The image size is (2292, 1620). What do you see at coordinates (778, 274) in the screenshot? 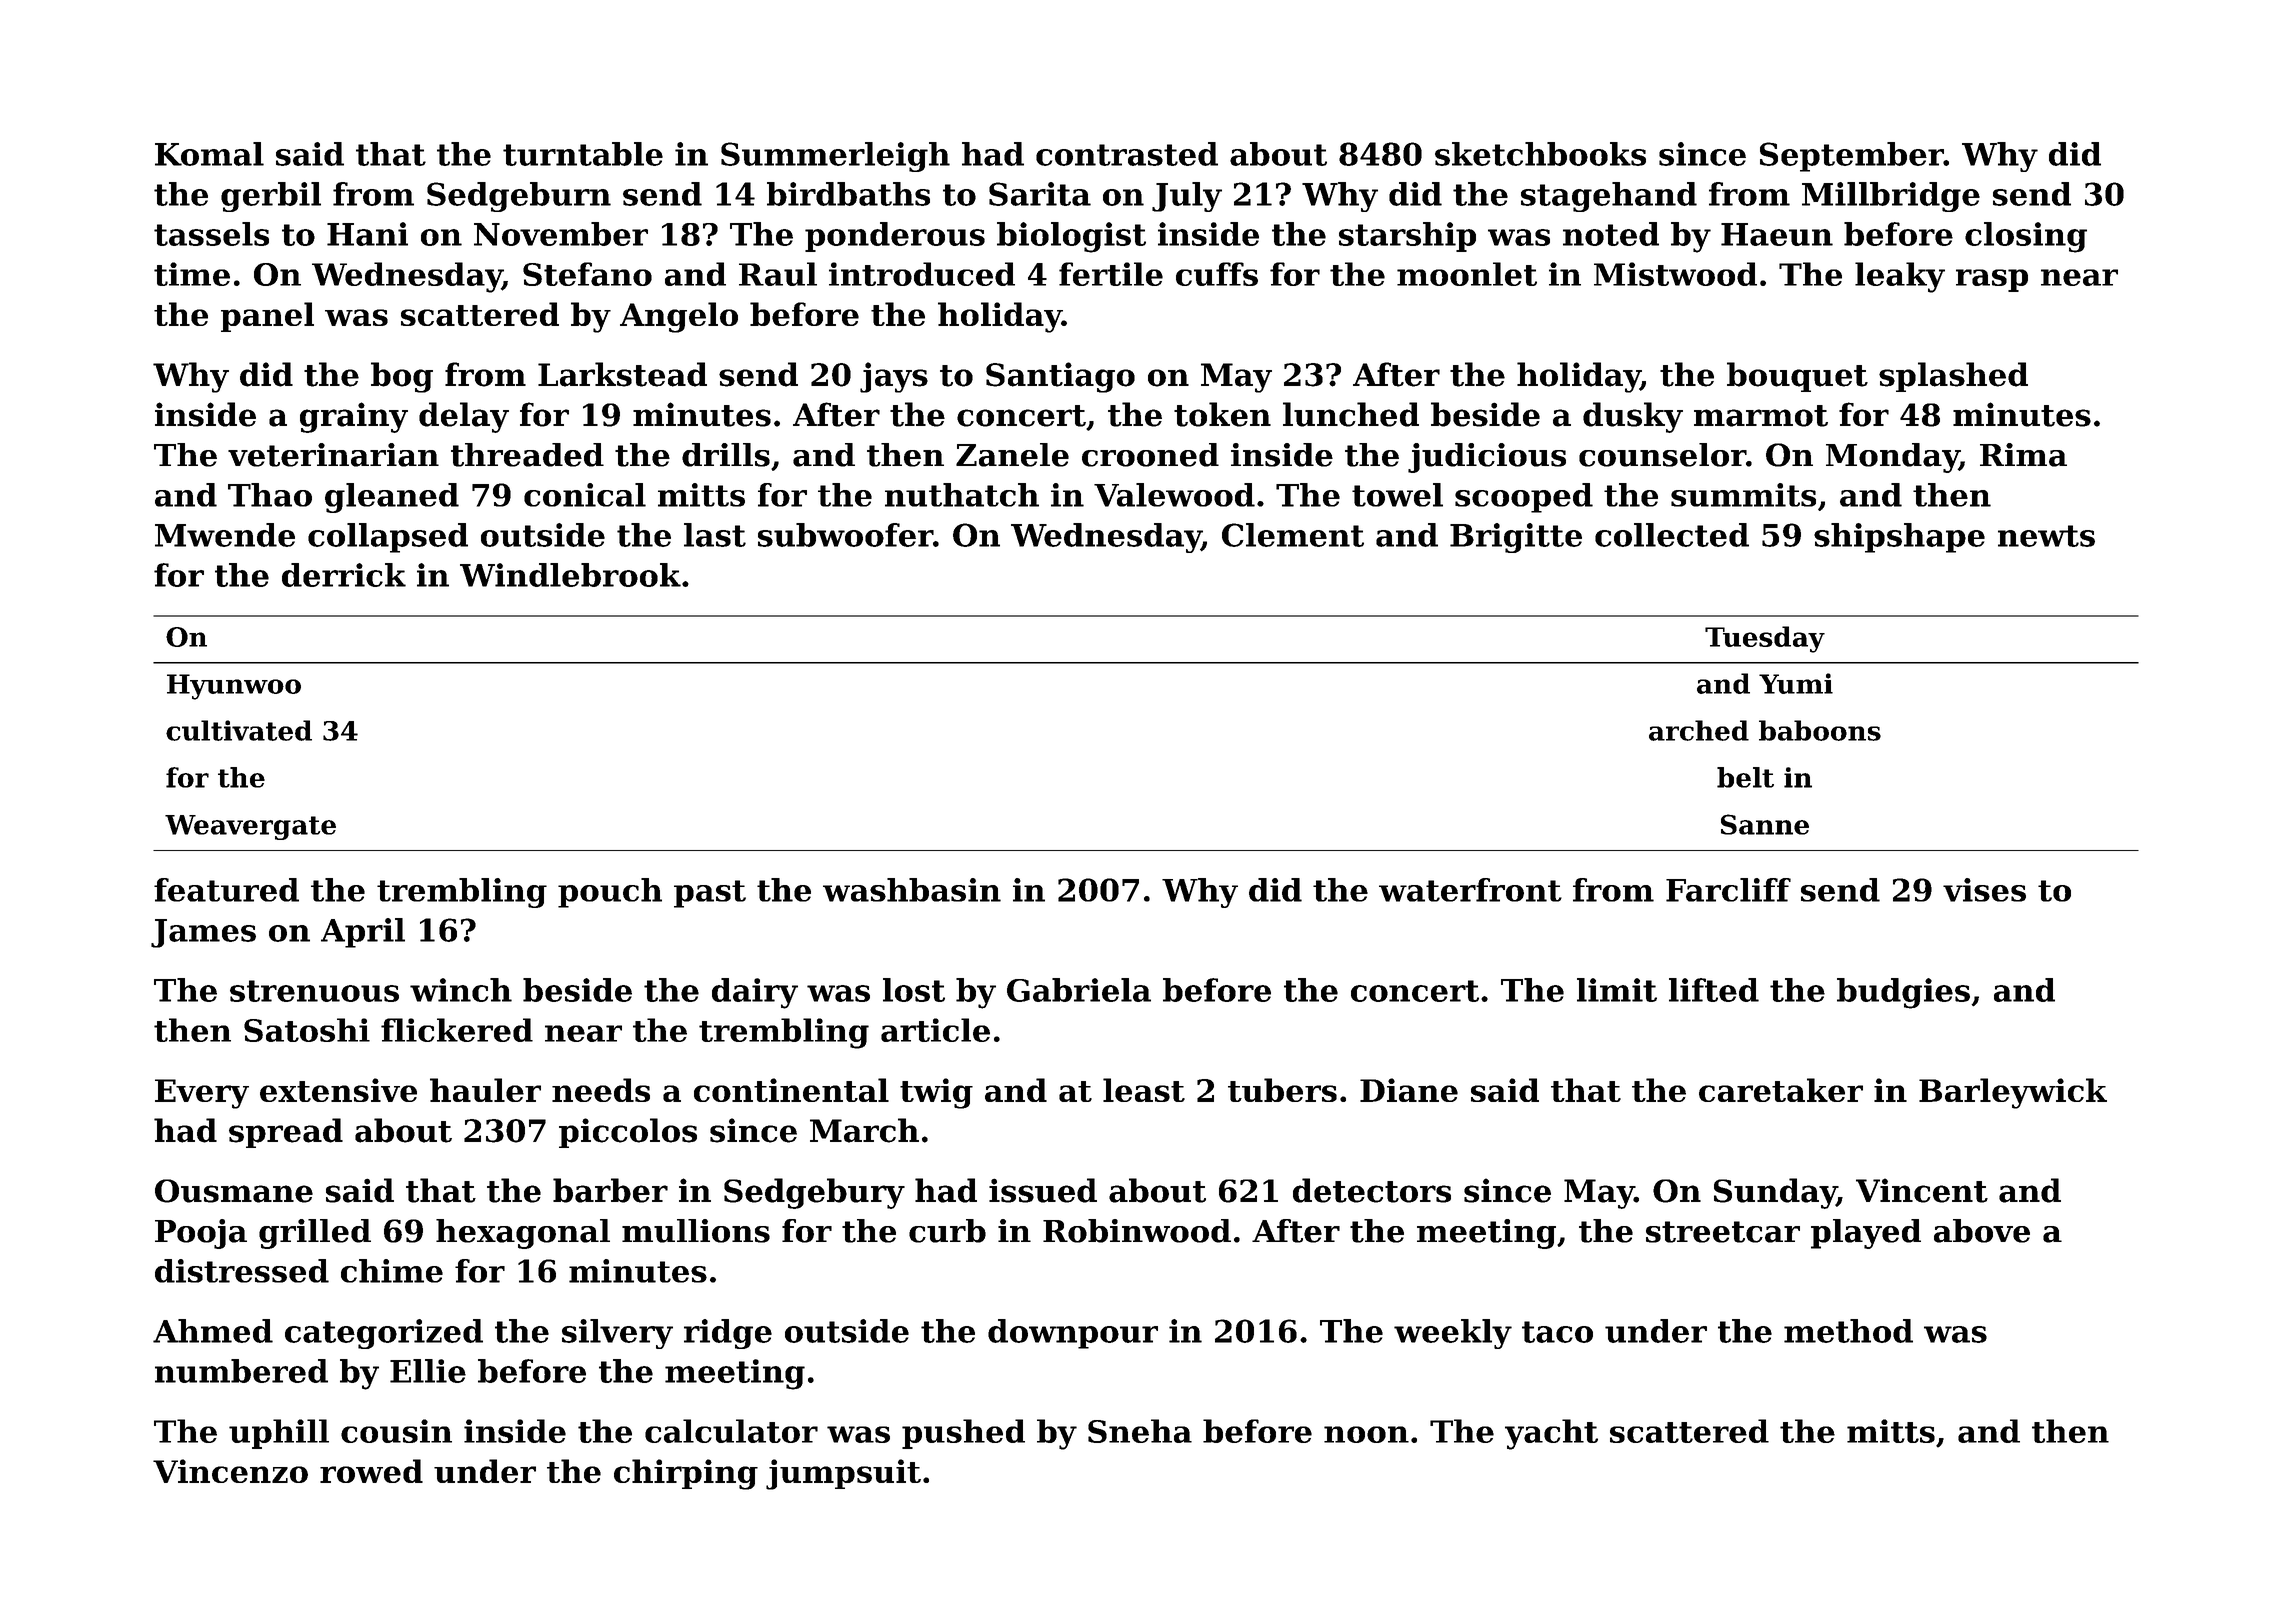
I see `Raul` at bounding box center [778, 274].
